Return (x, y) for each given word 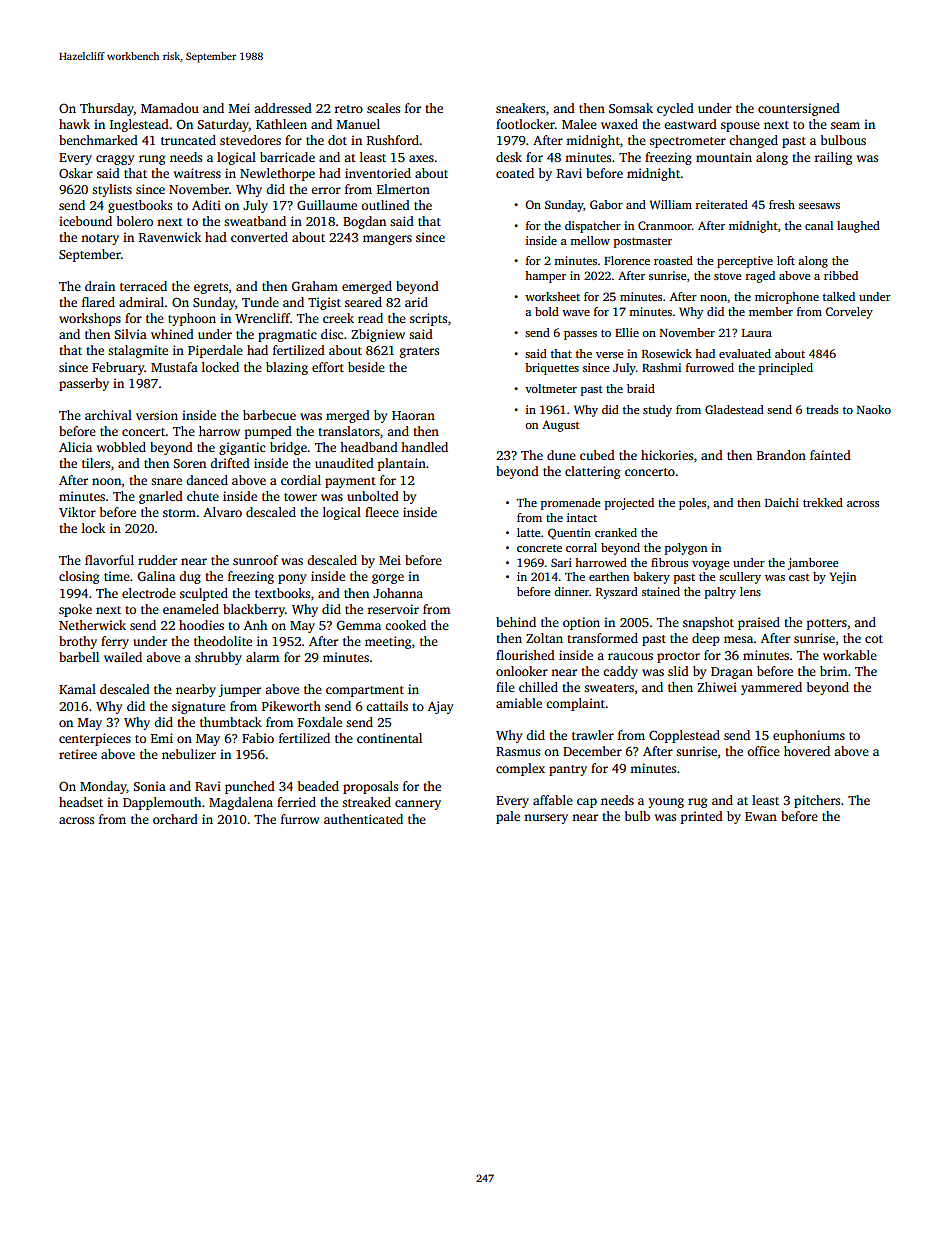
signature (198, 707)
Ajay (440, 707)
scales (383, 108)
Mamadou (170, 108)
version (157, 415)
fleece (382, 512)
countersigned (799, 109)
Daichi (782, 502)
